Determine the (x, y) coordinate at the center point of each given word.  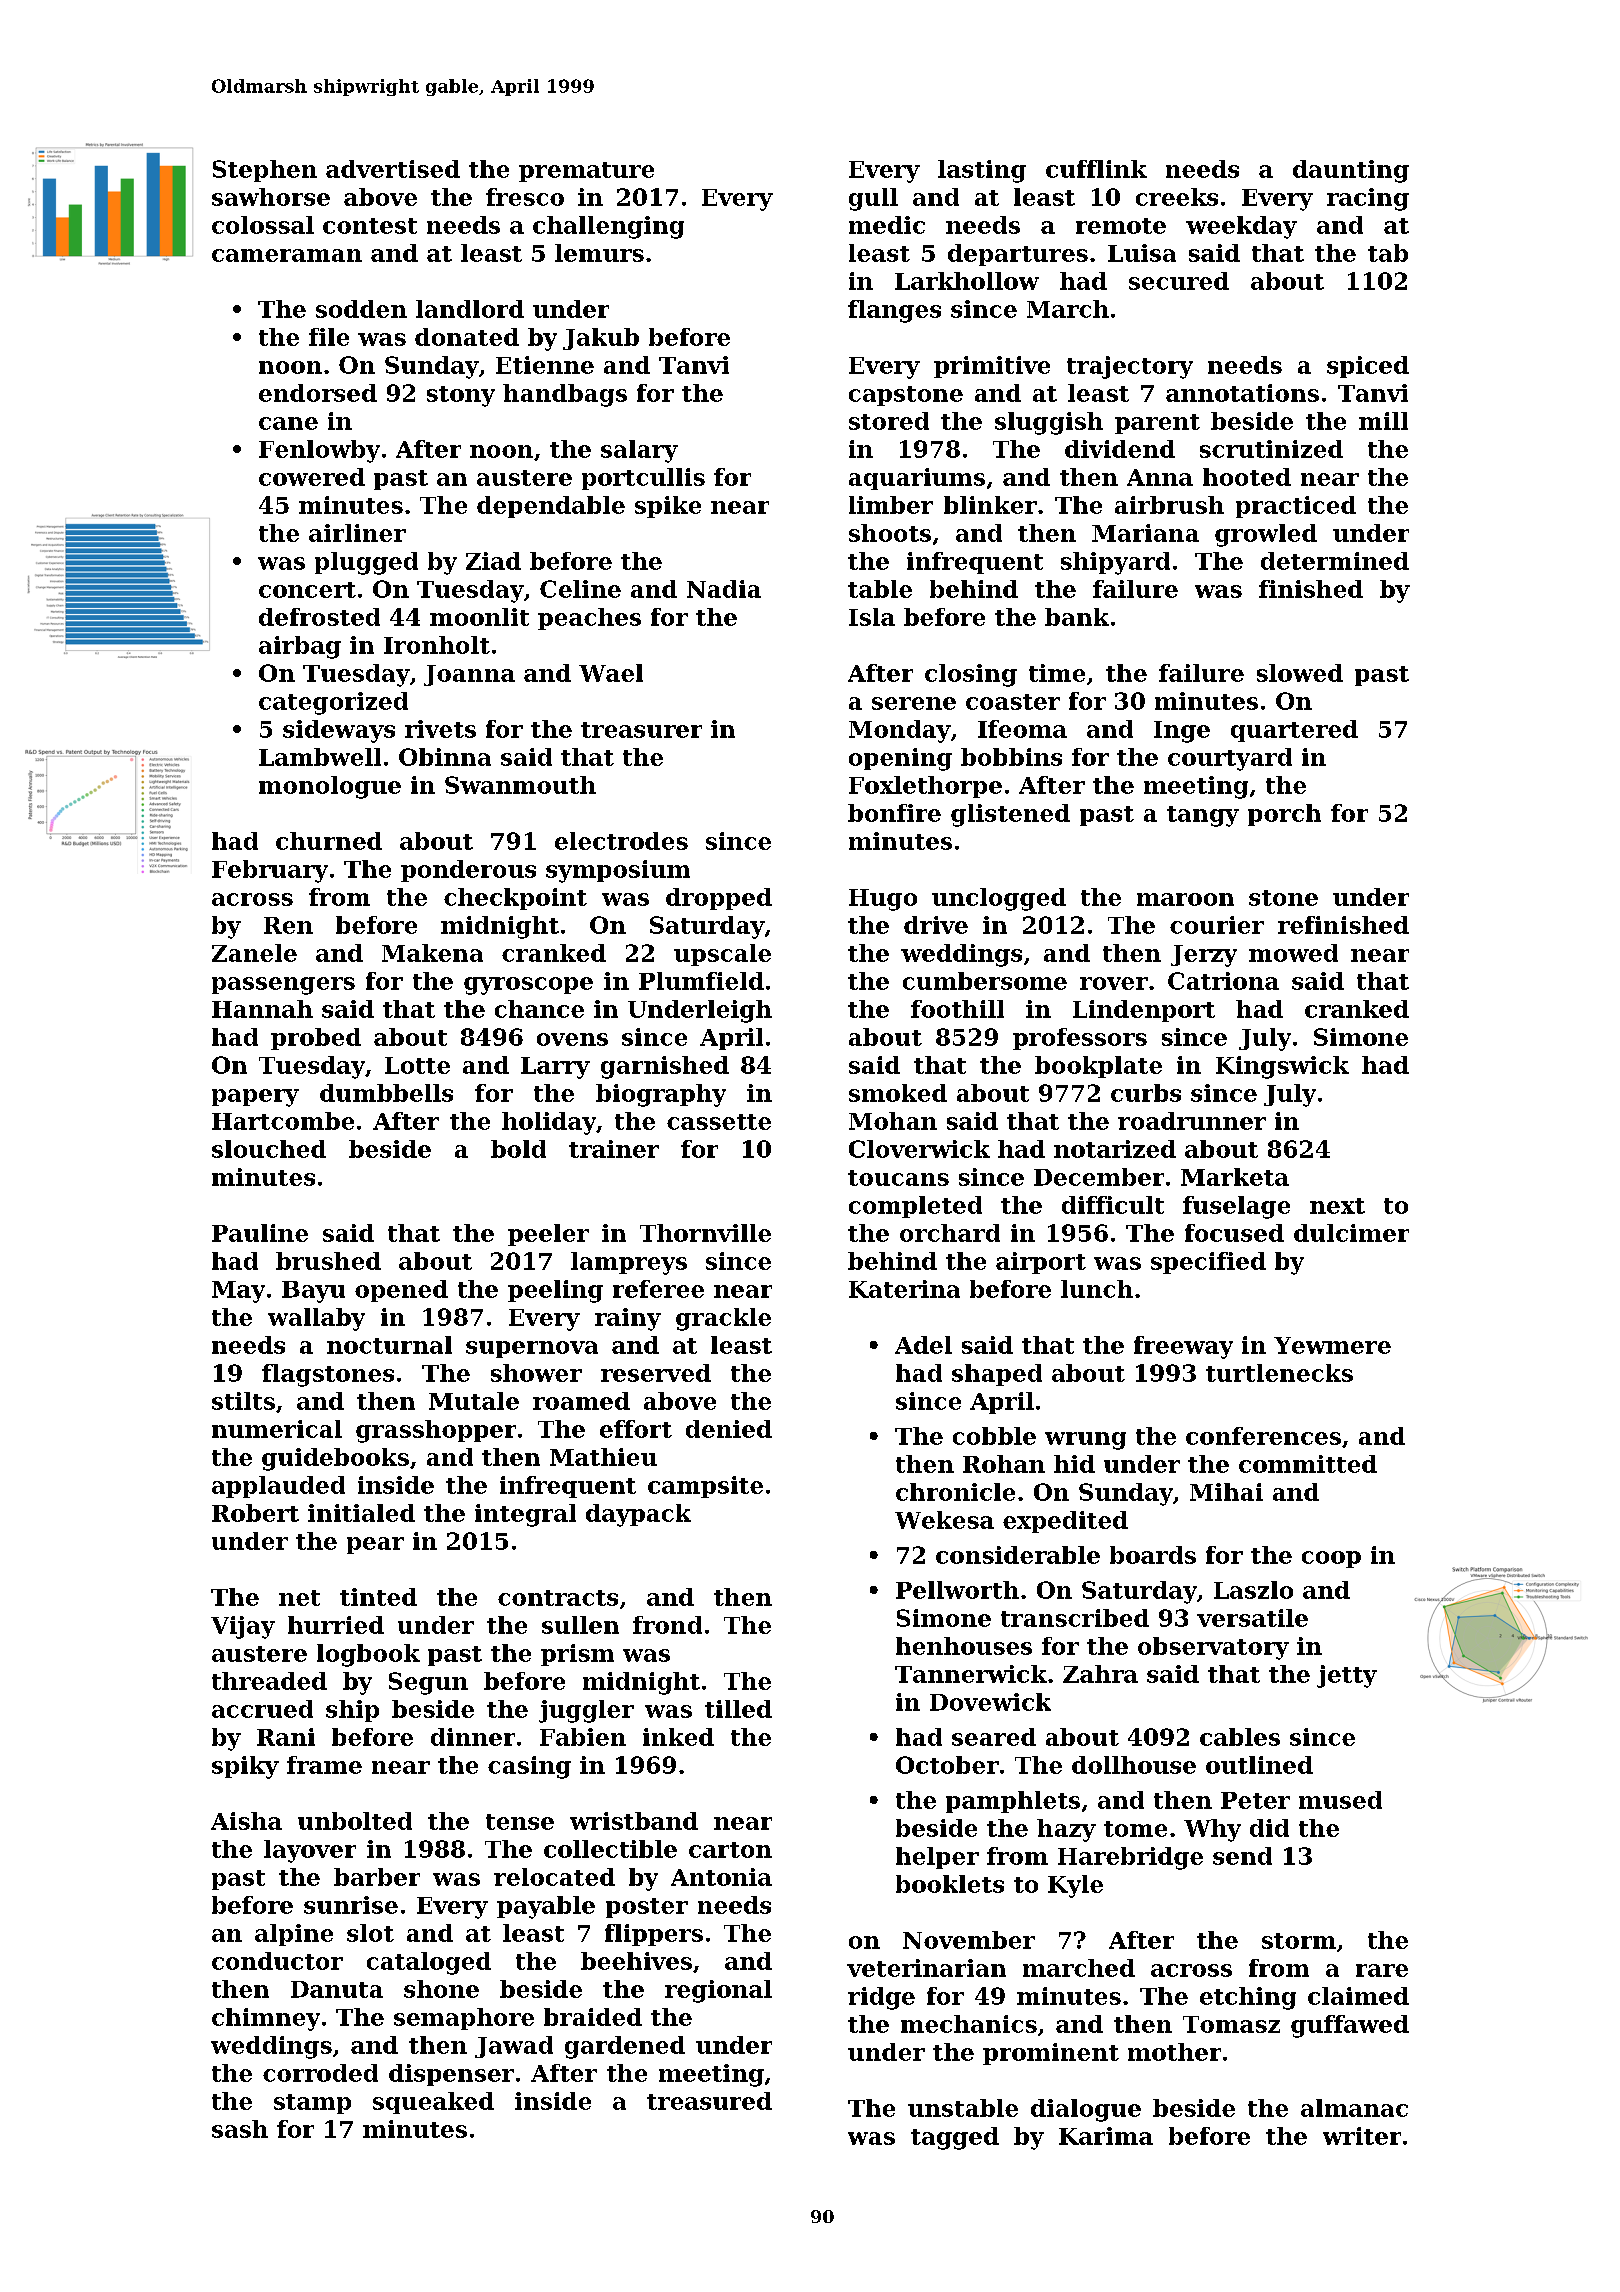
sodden (361, 309)
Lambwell (320, 757)
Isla (872, 617)
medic (887, 225)
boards (1153, 1555)
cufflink (1096, 169)
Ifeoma (1022, 729)
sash (240, 2129)
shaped (997, 1375)
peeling (555, 1291)
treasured (709, 2101)
